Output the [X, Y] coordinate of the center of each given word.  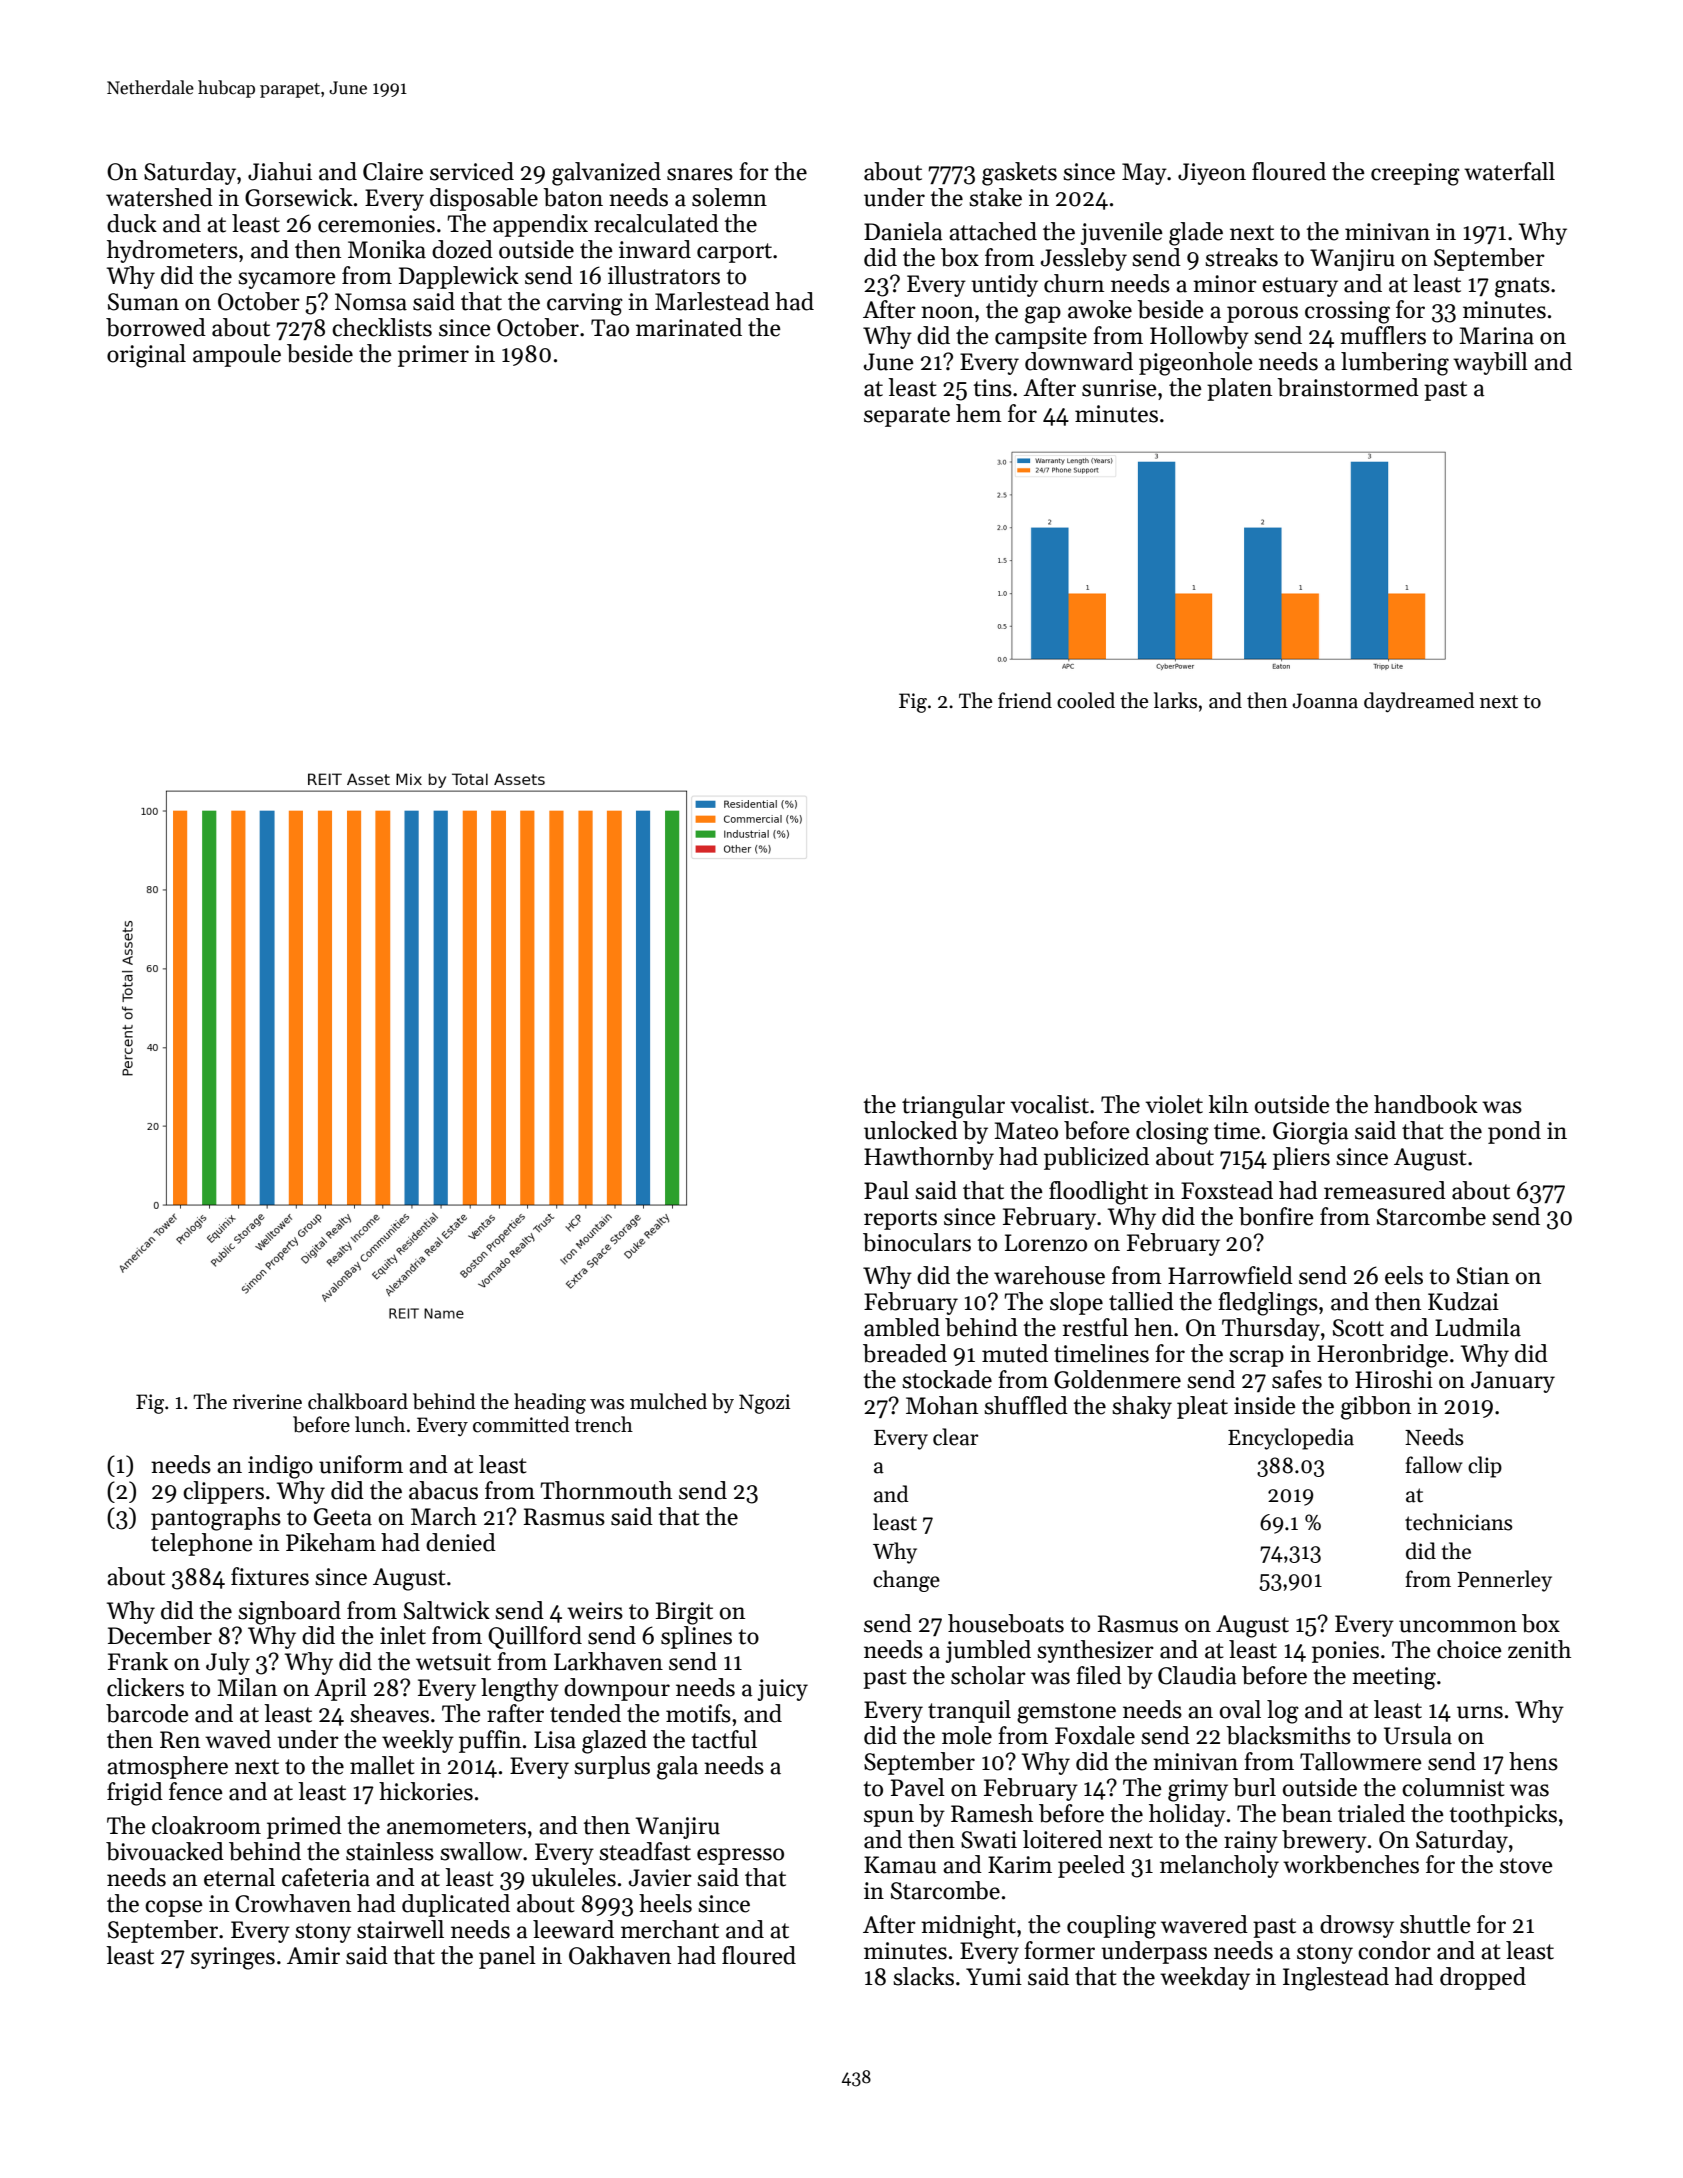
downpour [617, 1689]
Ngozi [764, 1404]
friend [1025, 700]
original [146, 356]
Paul [886, 1190]
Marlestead [712, 301]
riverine [267, 1402]
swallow [481, 1851]
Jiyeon [1212, 174]
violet [1174, 1104]
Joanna [1325, 701]
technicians [1459, 1522]
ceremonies [376, 224]
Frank [138, 1661]
